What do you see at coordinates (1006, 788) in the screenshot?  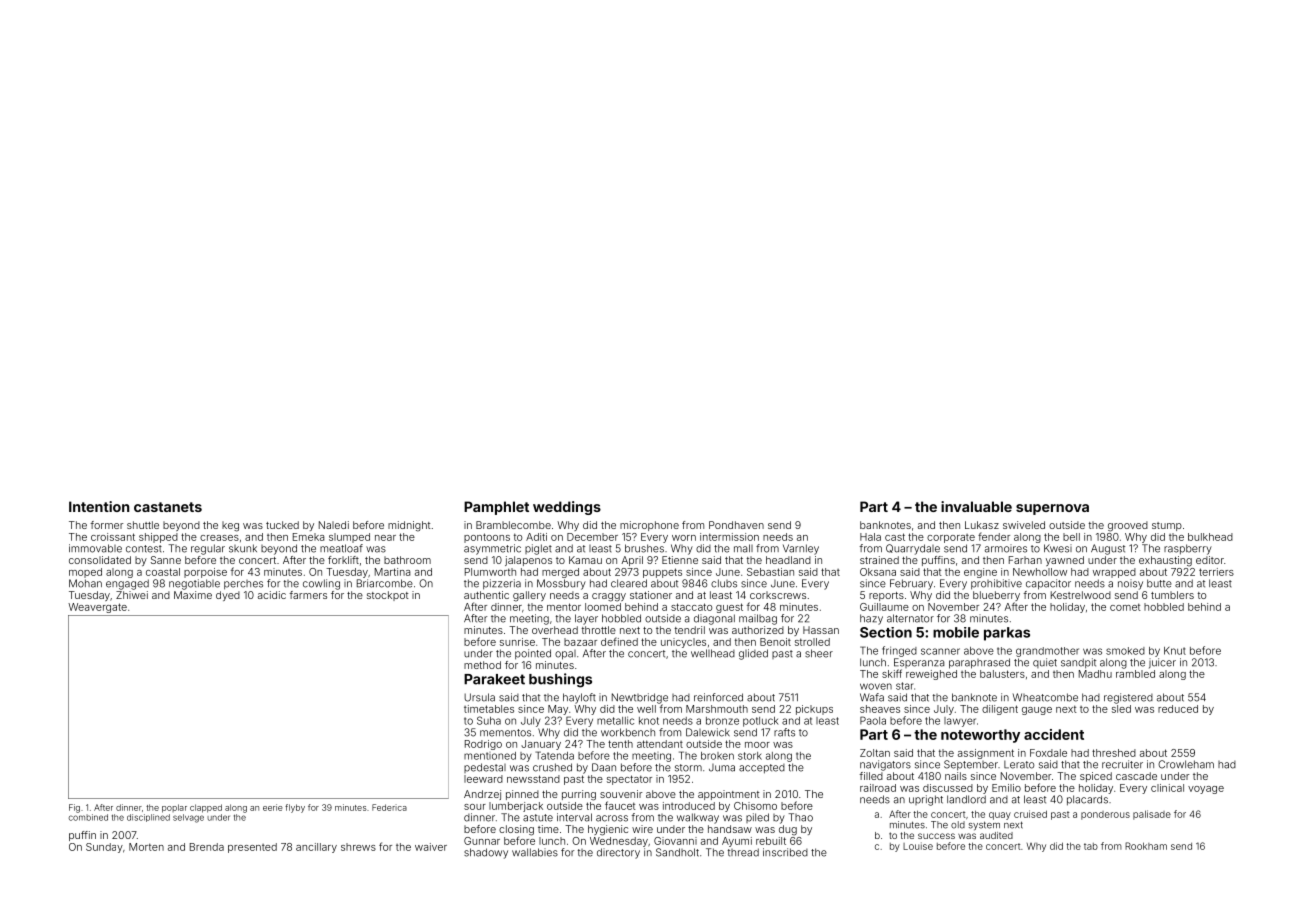 I see `Emilio` at bounding box center [1006, 788].
